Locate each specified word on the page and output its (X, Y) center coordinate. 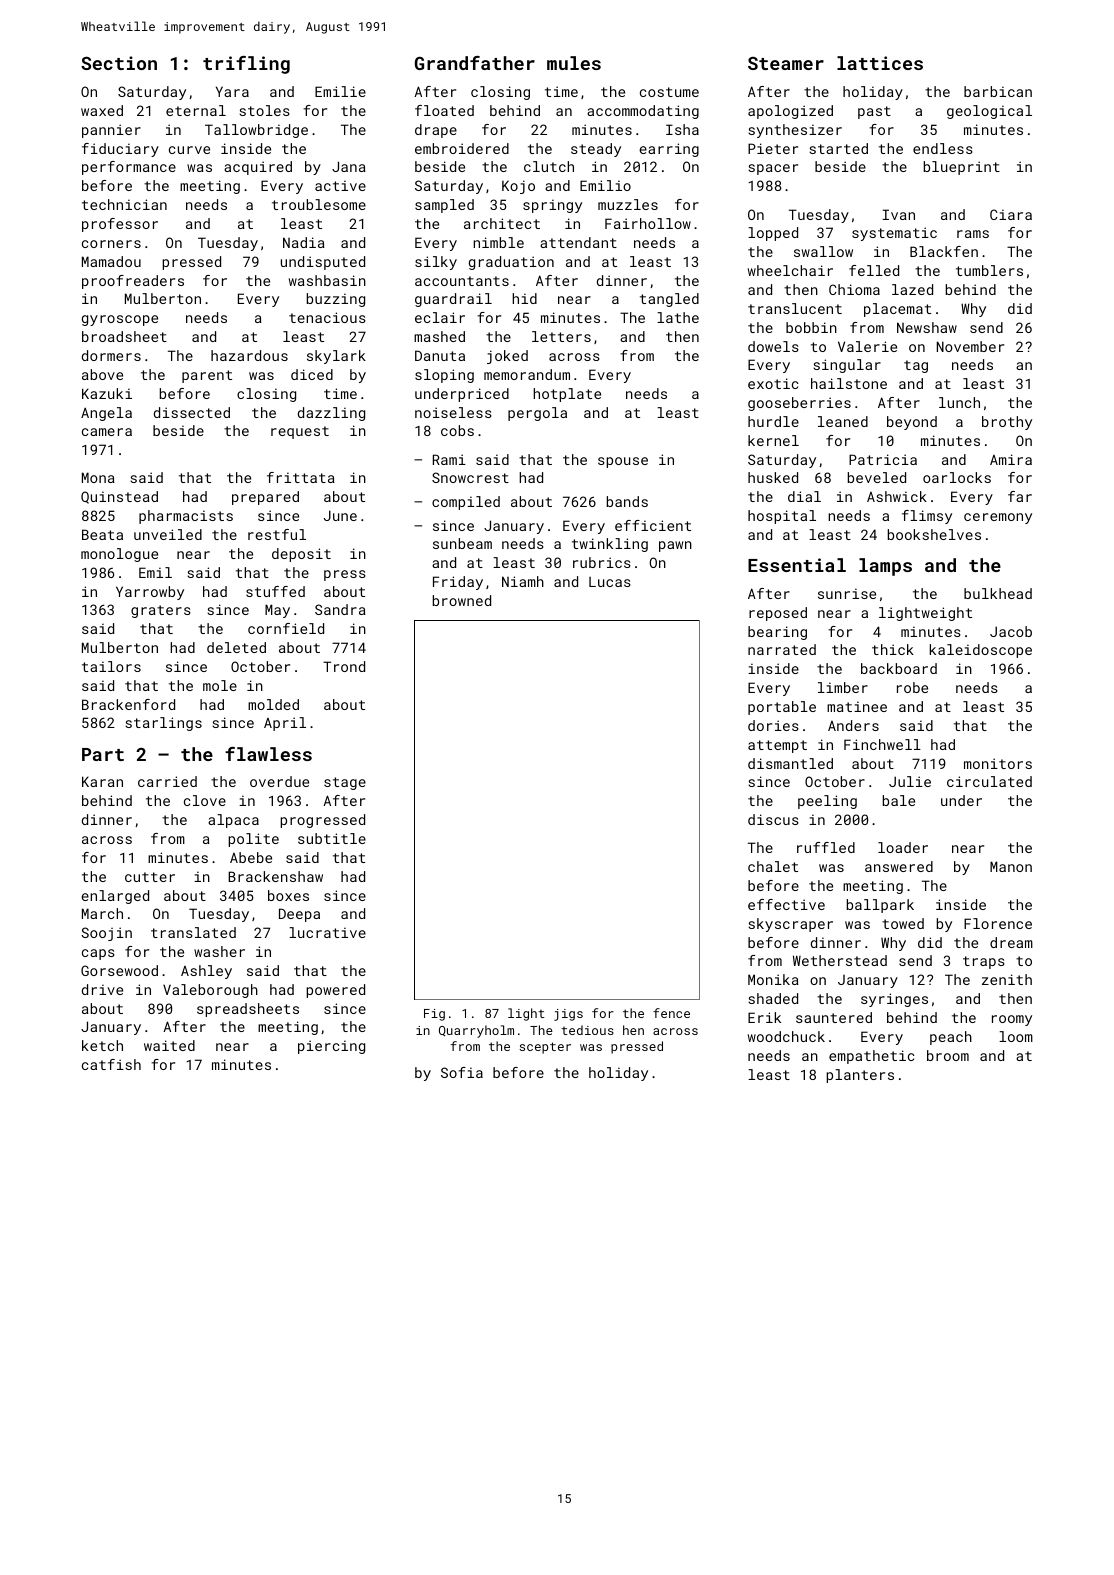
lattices (880, 63)
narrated (782, 649)
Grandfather (475, 63)
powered (335, 991)
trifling (246, 65)
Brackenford (128, 704)
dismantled (790, 763)
